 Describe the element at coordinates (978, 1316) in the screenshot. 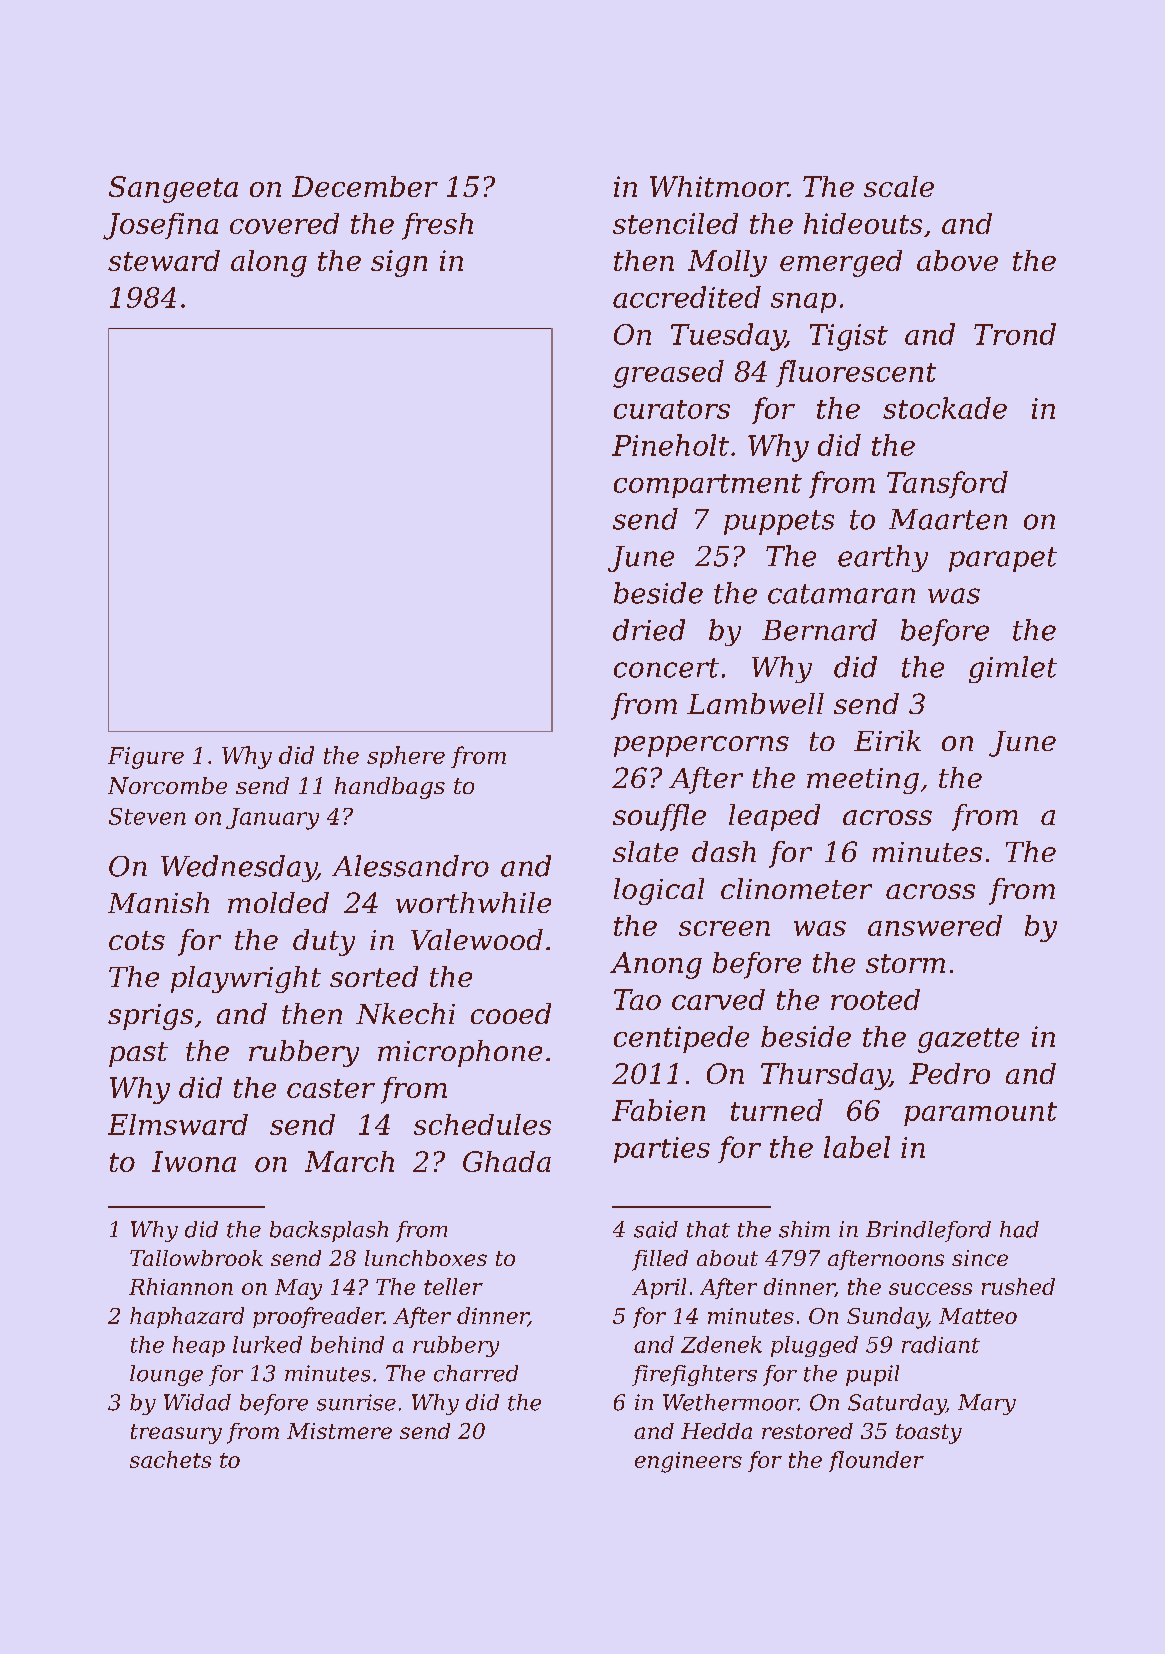

I see `Matteo` at that location.
